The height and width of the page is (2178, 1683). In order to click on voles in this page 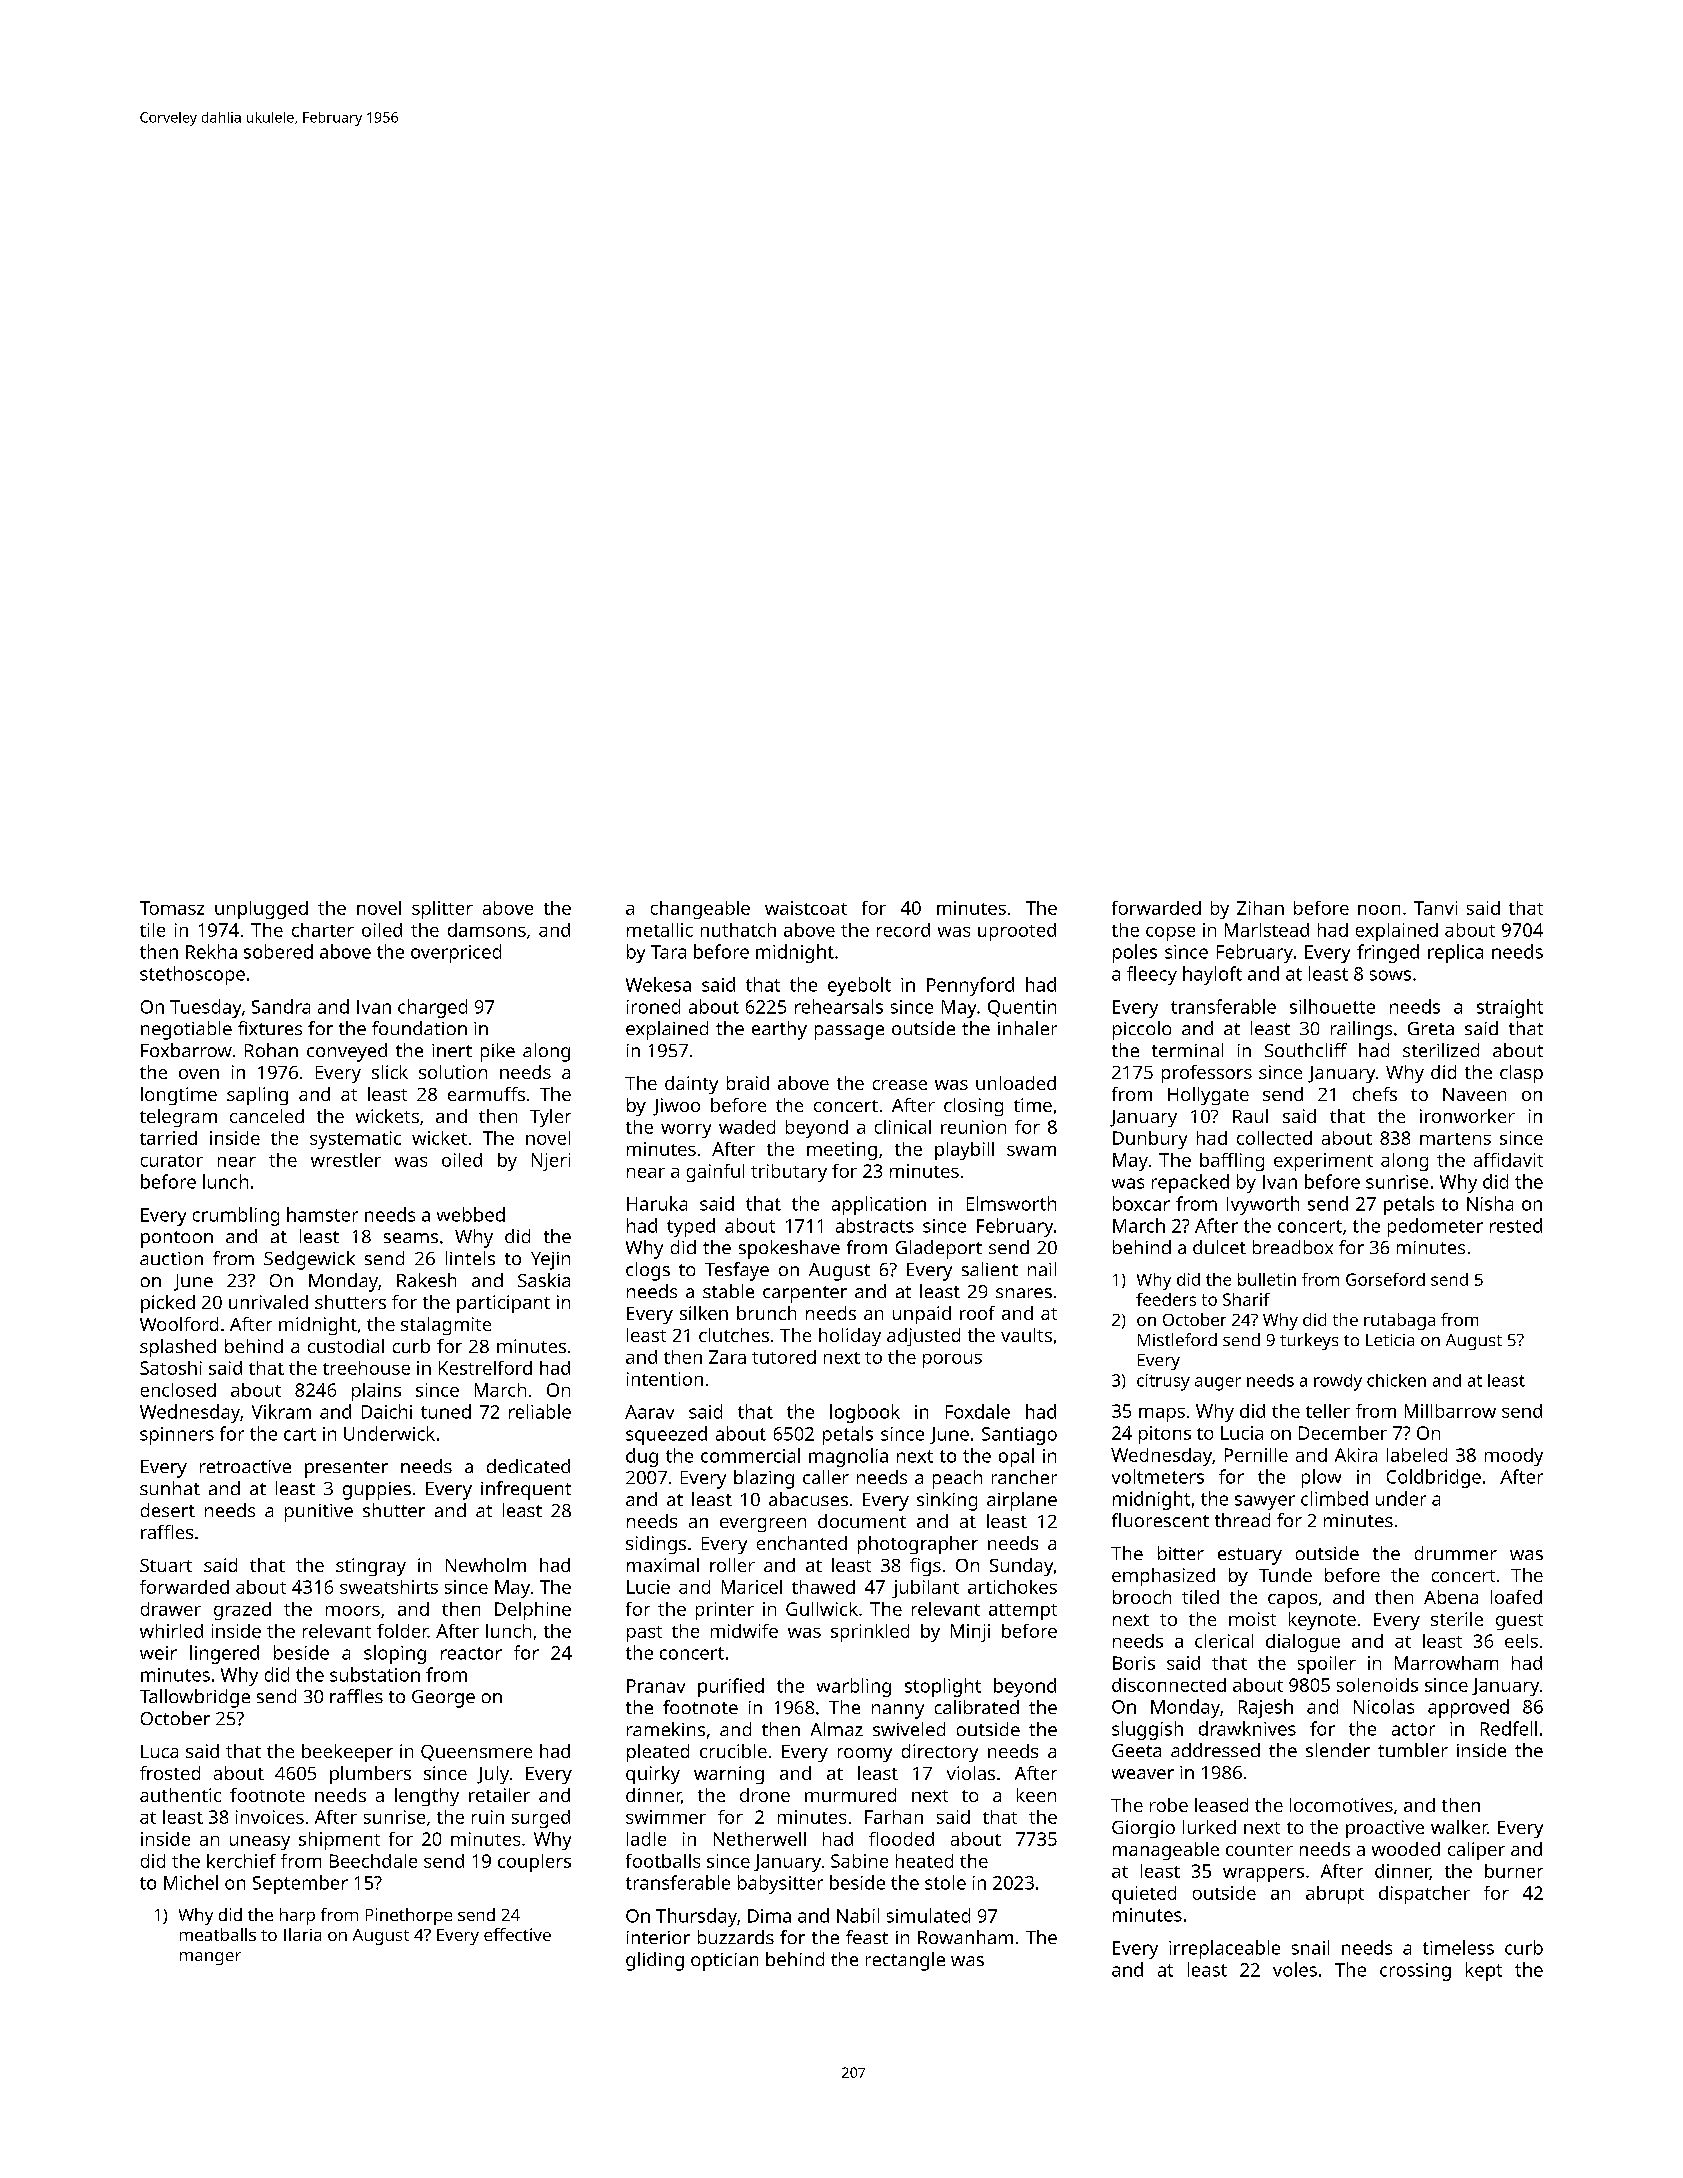, I will do `click(1295, 1969)`.
